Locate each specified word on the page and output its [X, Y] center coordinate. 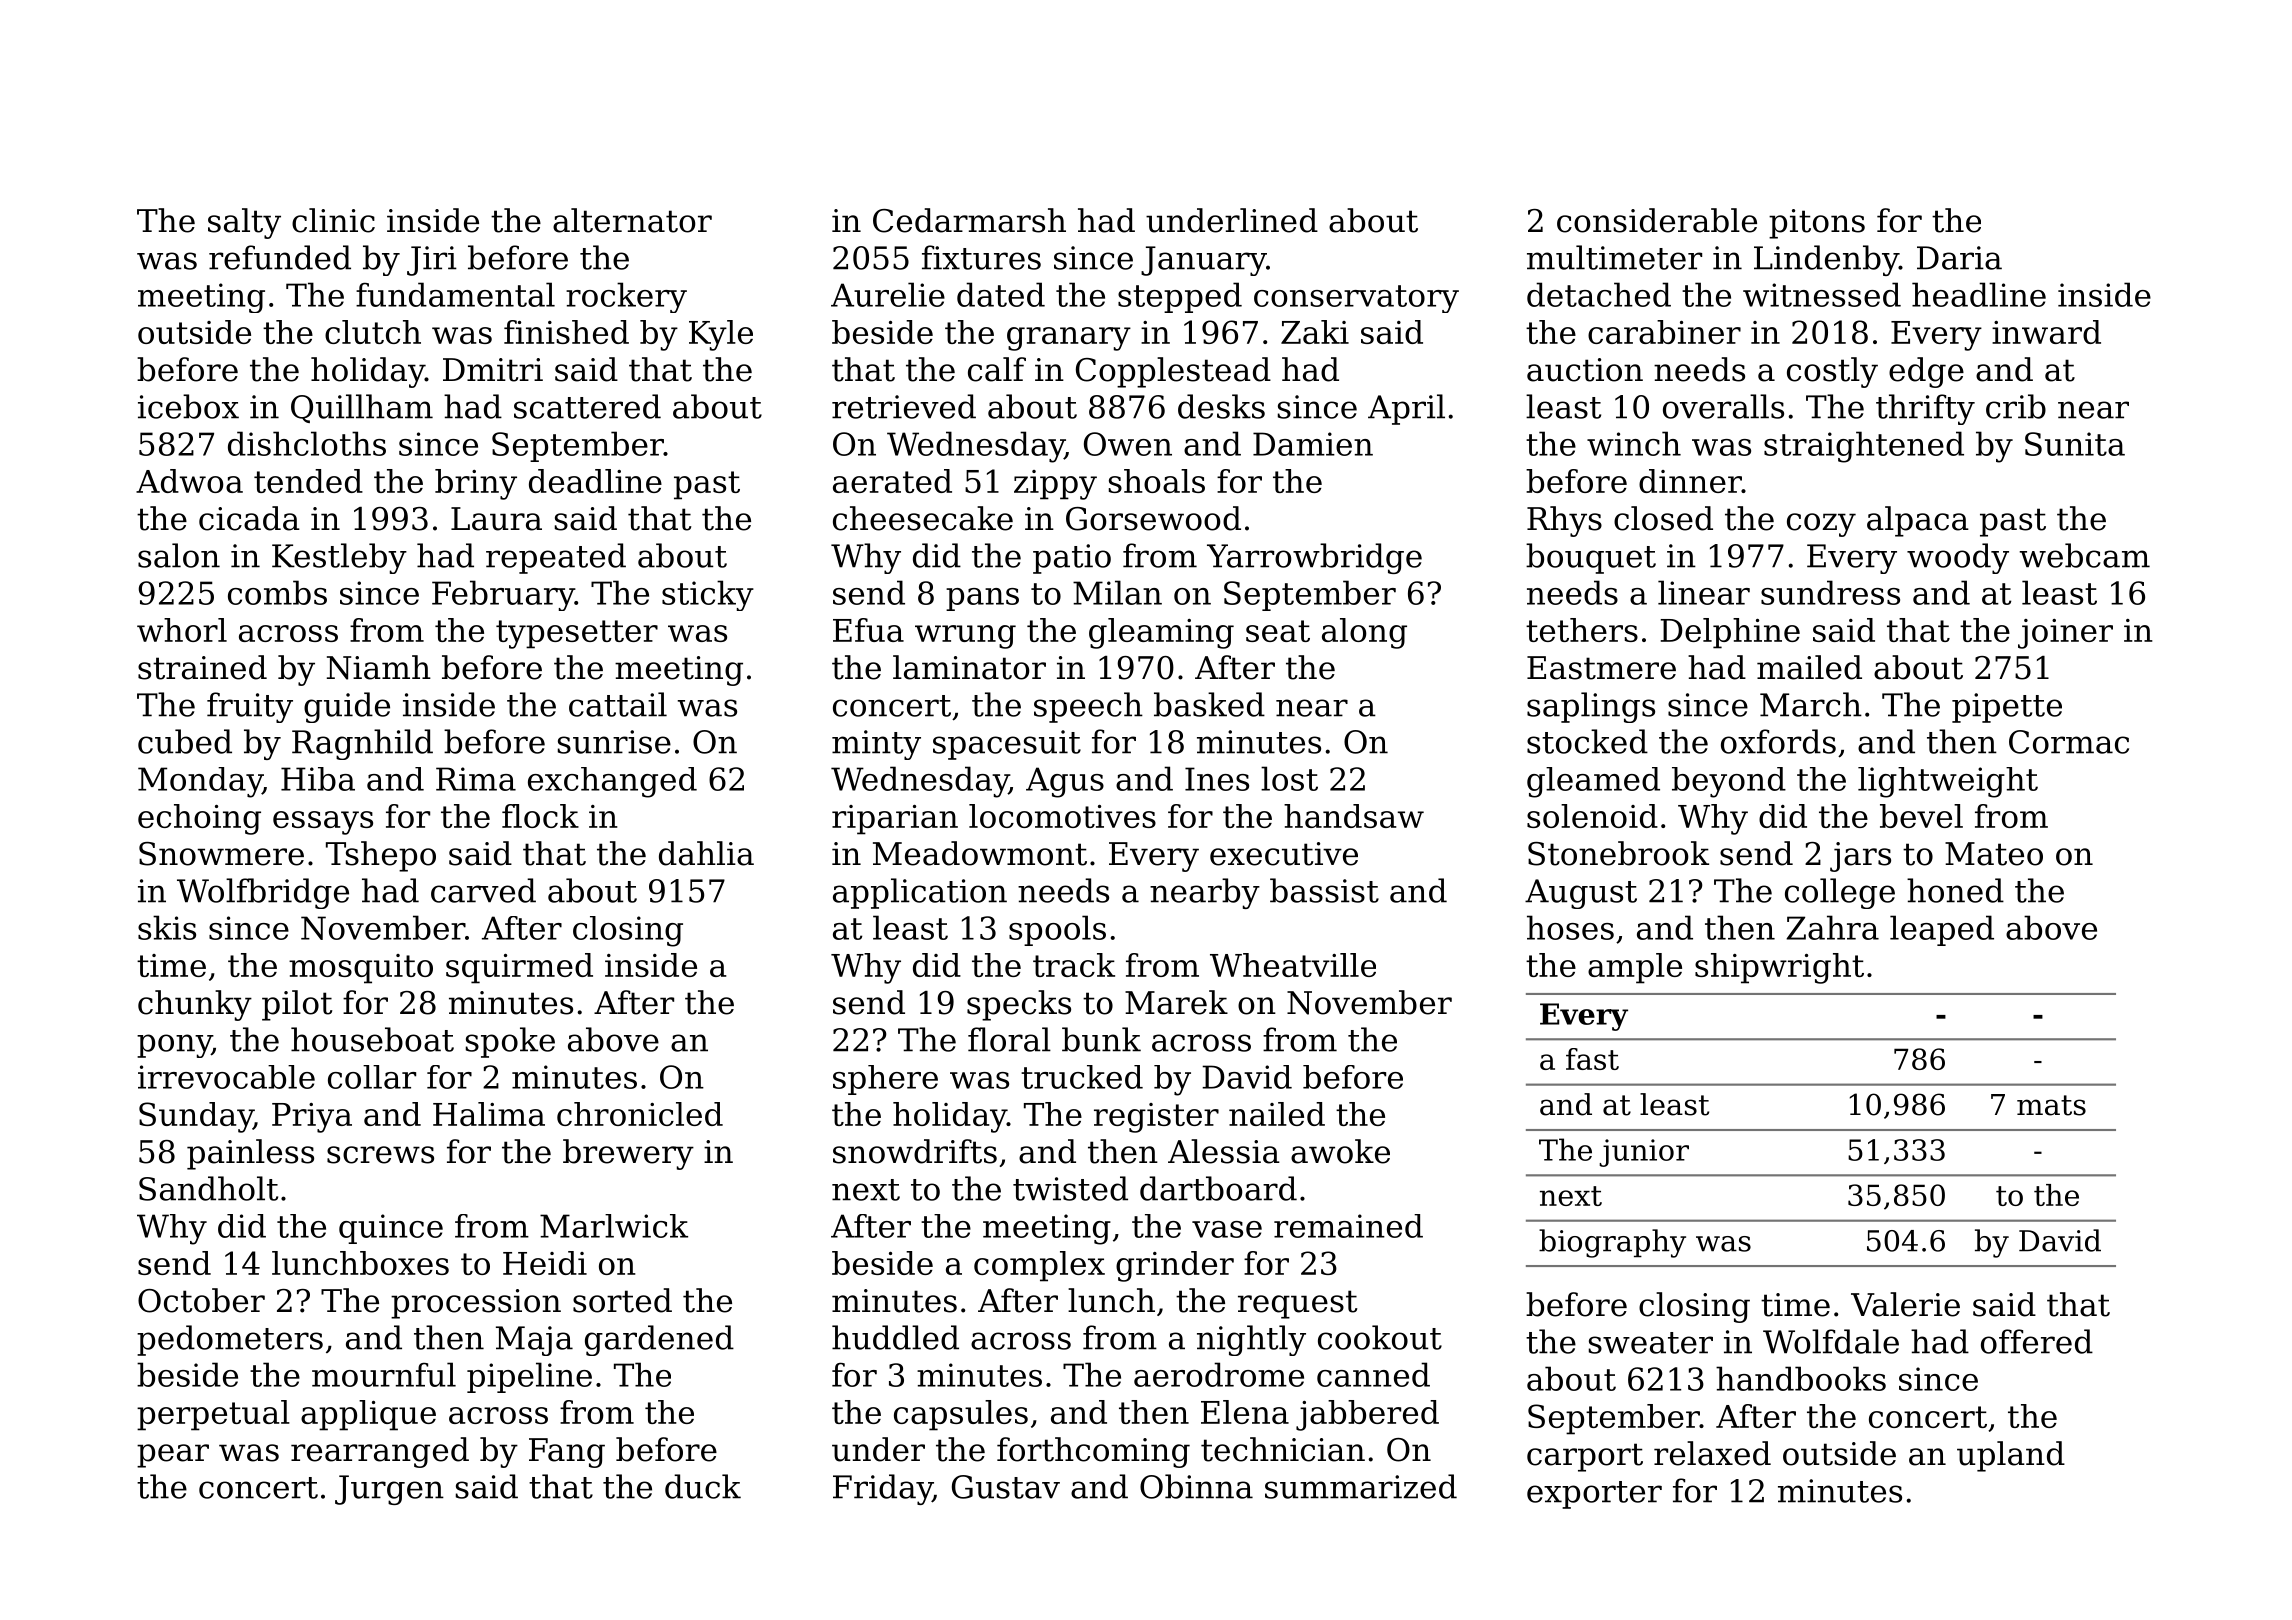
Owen [1128, 444]
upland [2011, 1456]
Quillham [362, 408]
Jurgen [389, 1490]
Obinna [1196, 1486]
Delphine [1730, 633]
